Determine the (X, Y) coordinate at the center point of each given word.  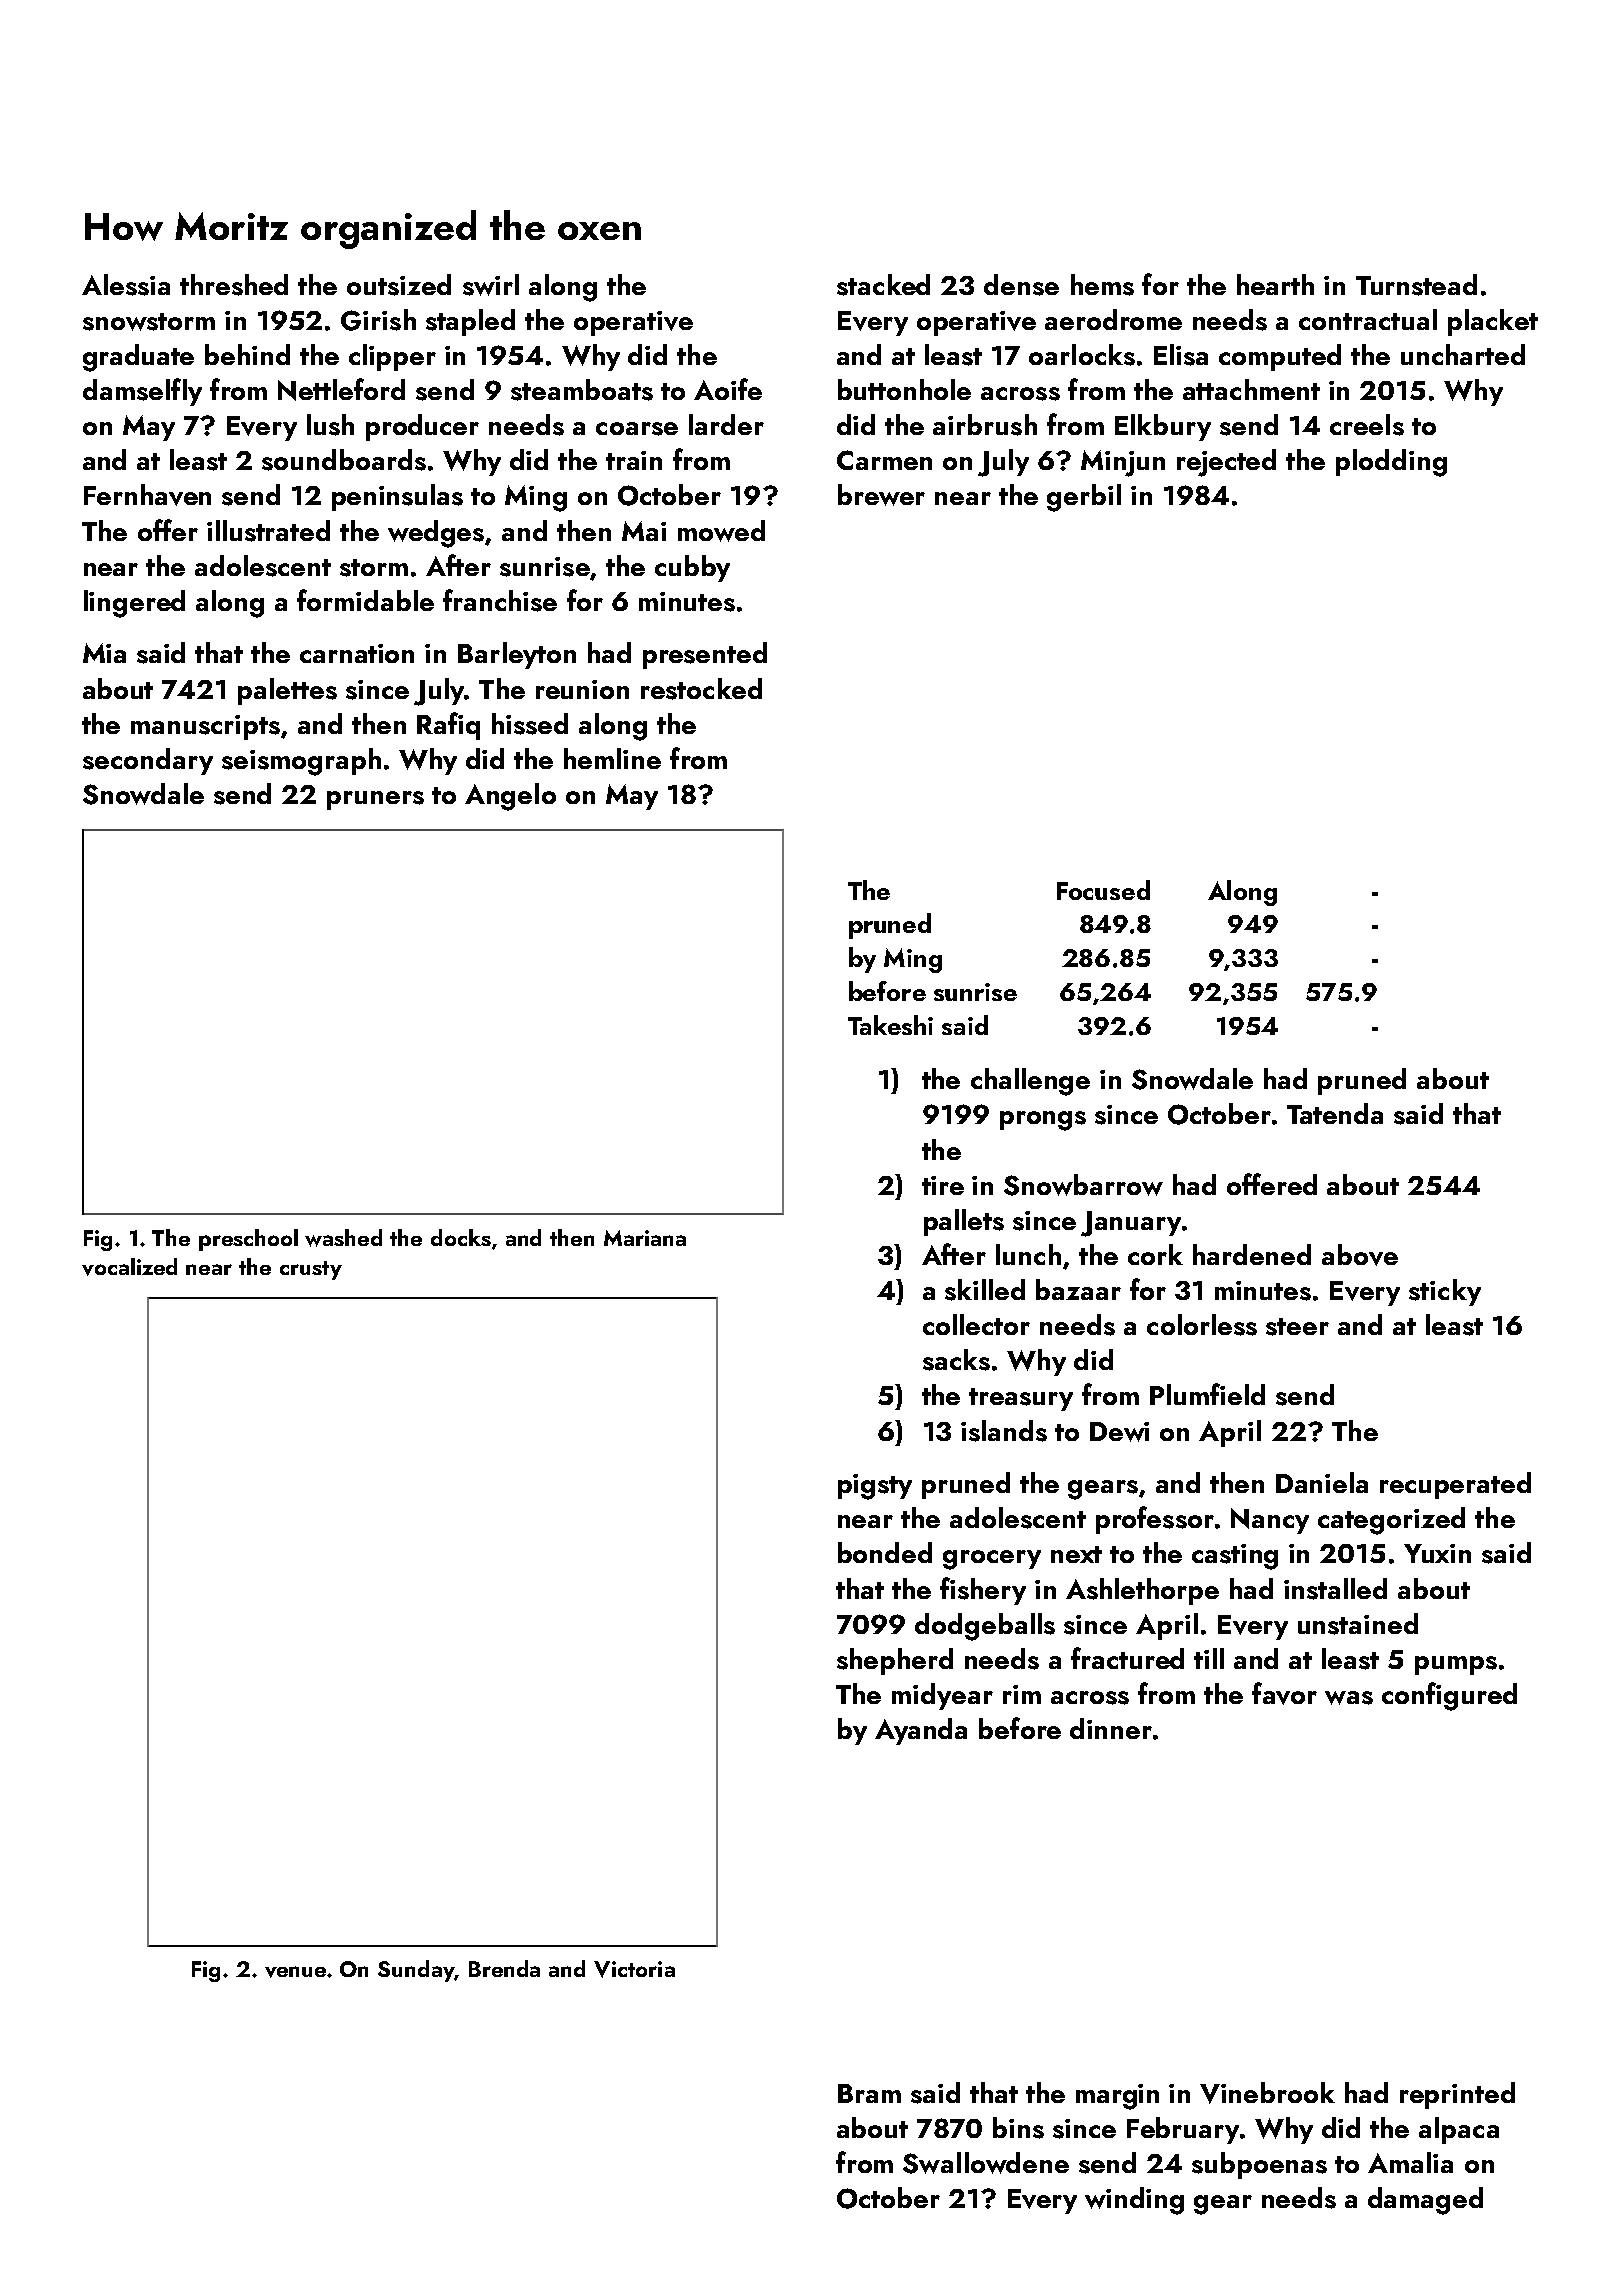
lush (330, 425)
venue (295, 1972)
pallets (964, 1222)
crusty (311, 1270)
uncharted (1463, 354)
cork (1155, 1254)
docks (461, 1237)
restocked (701, 689)
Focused (1103, 890)
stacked (883, 285)
